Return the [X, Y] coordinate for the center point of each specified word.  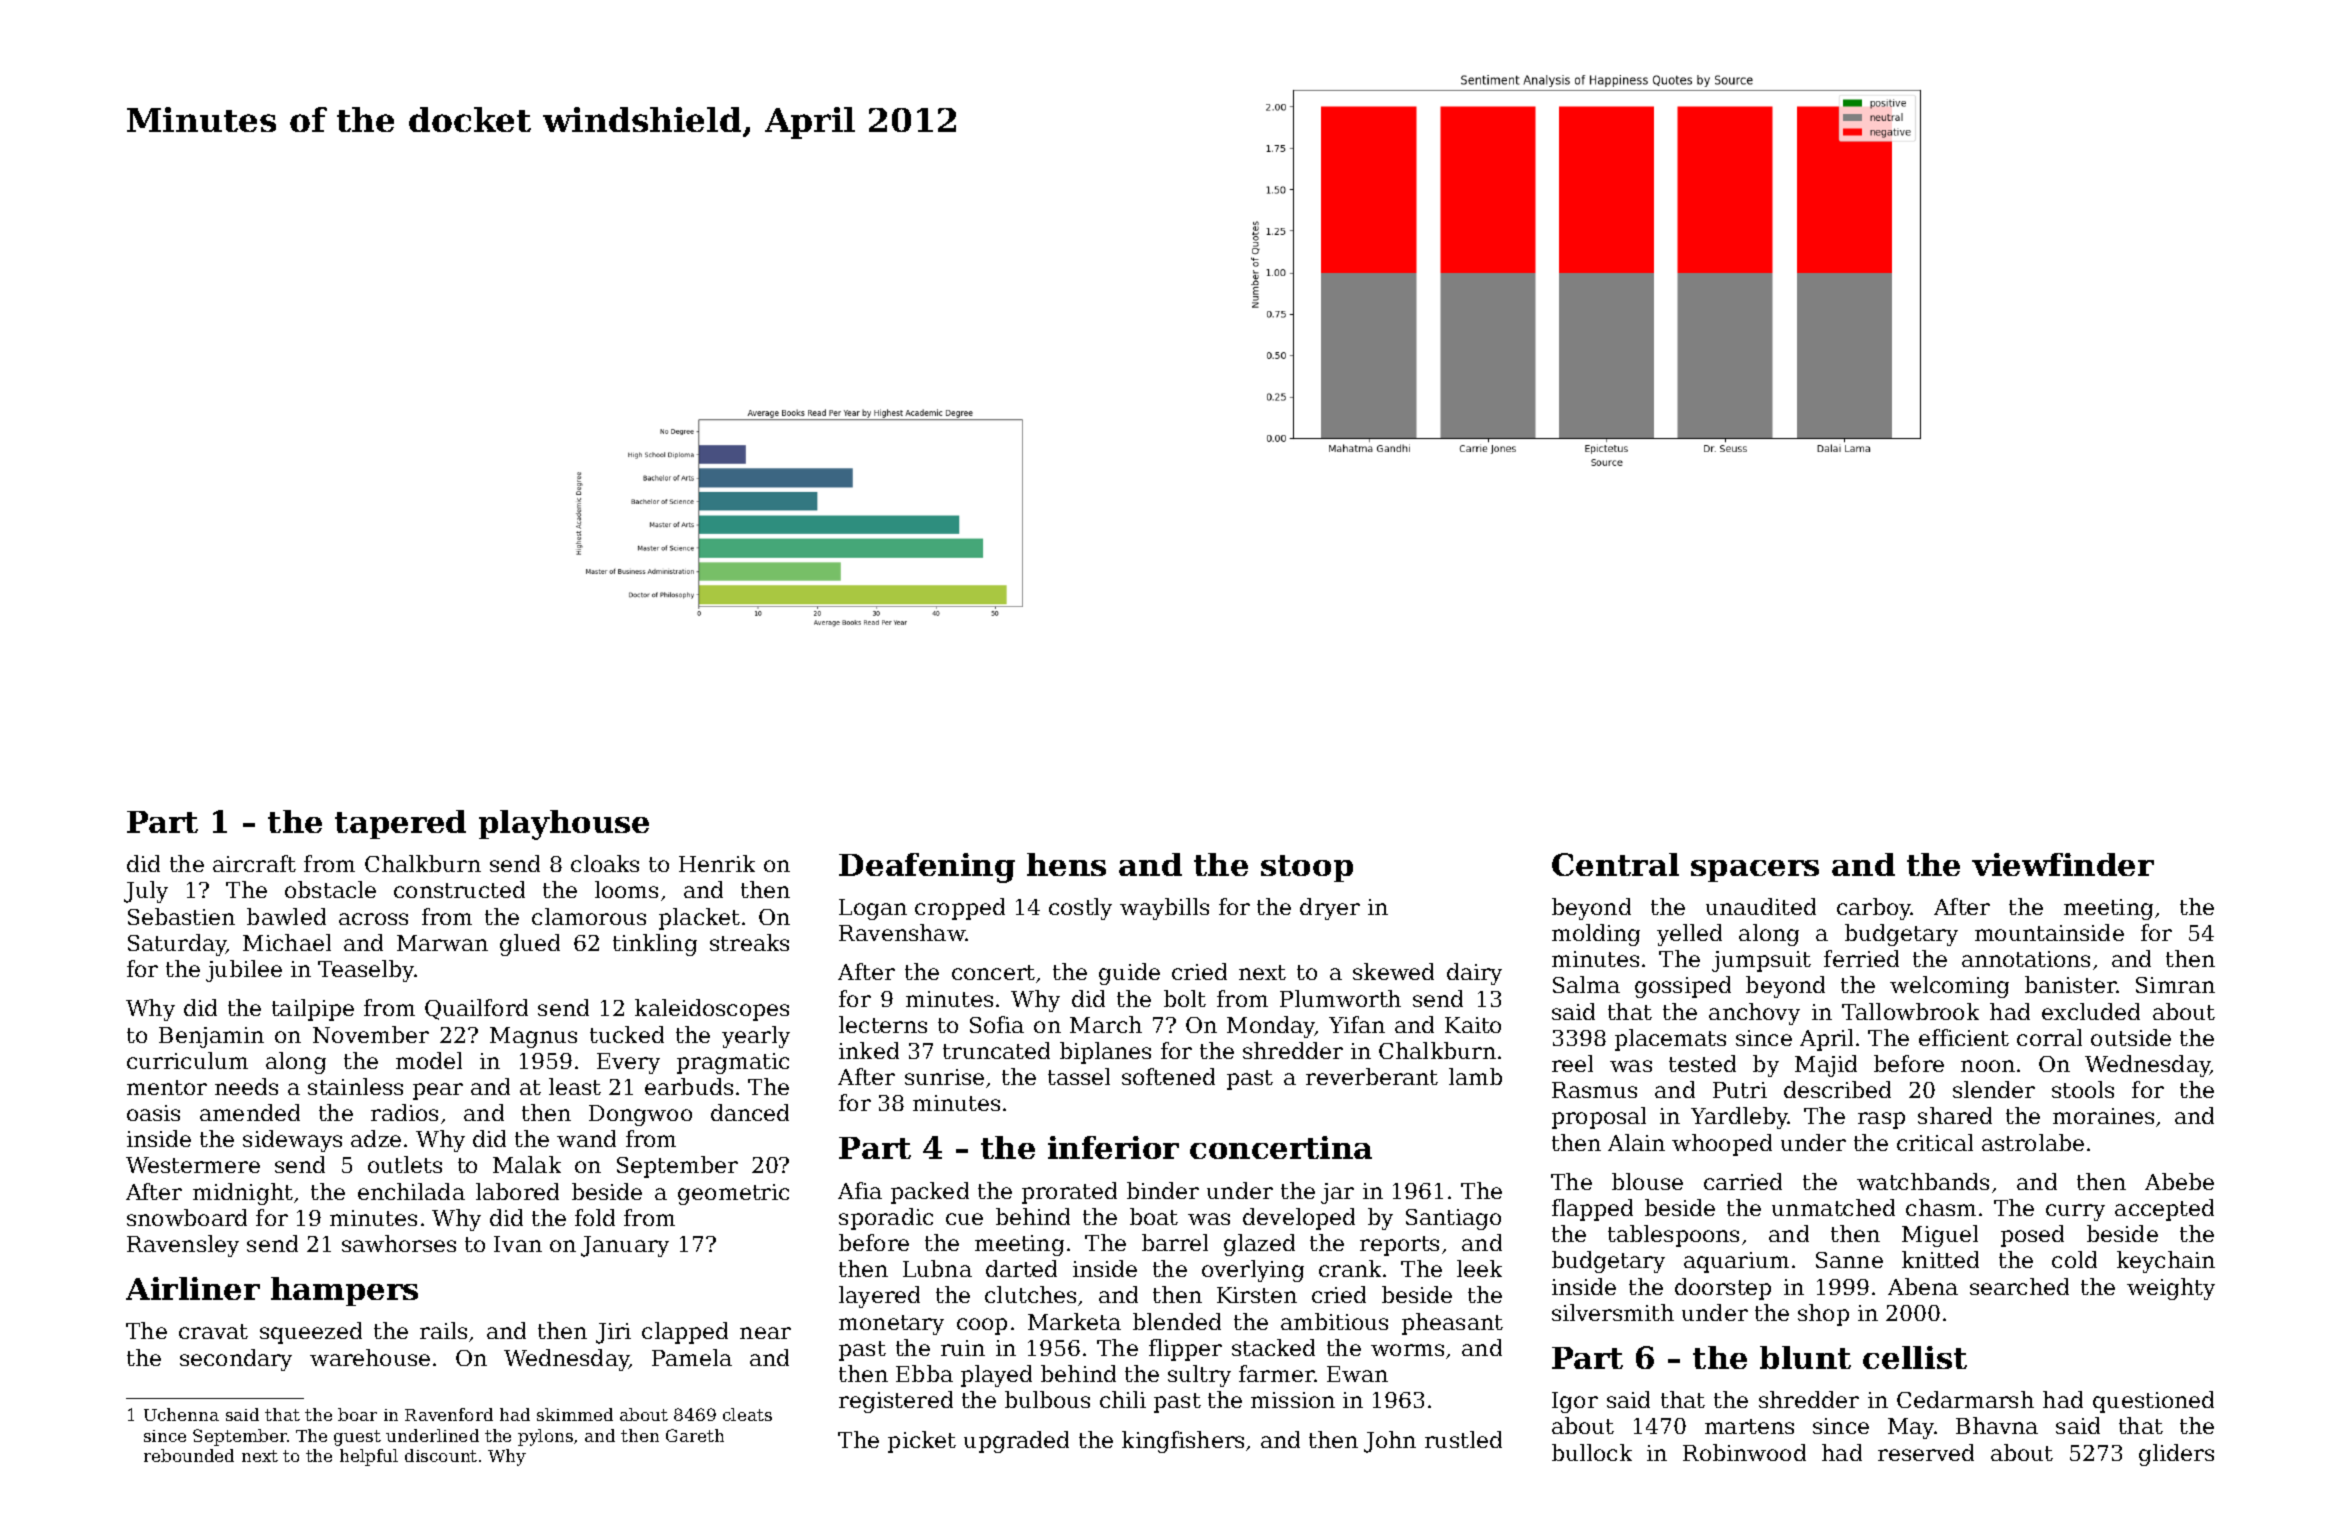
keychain [2166, 1262]
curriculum [187, 1060]
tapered [400, 824]
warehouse [370, 1357]
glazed [1259, 1245]
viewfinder [2063, 864]
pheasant [1452, 1324]
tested [1702, 1063]
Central [1615, 864]
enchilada [411, 1191]
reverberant [1372, 1076]
